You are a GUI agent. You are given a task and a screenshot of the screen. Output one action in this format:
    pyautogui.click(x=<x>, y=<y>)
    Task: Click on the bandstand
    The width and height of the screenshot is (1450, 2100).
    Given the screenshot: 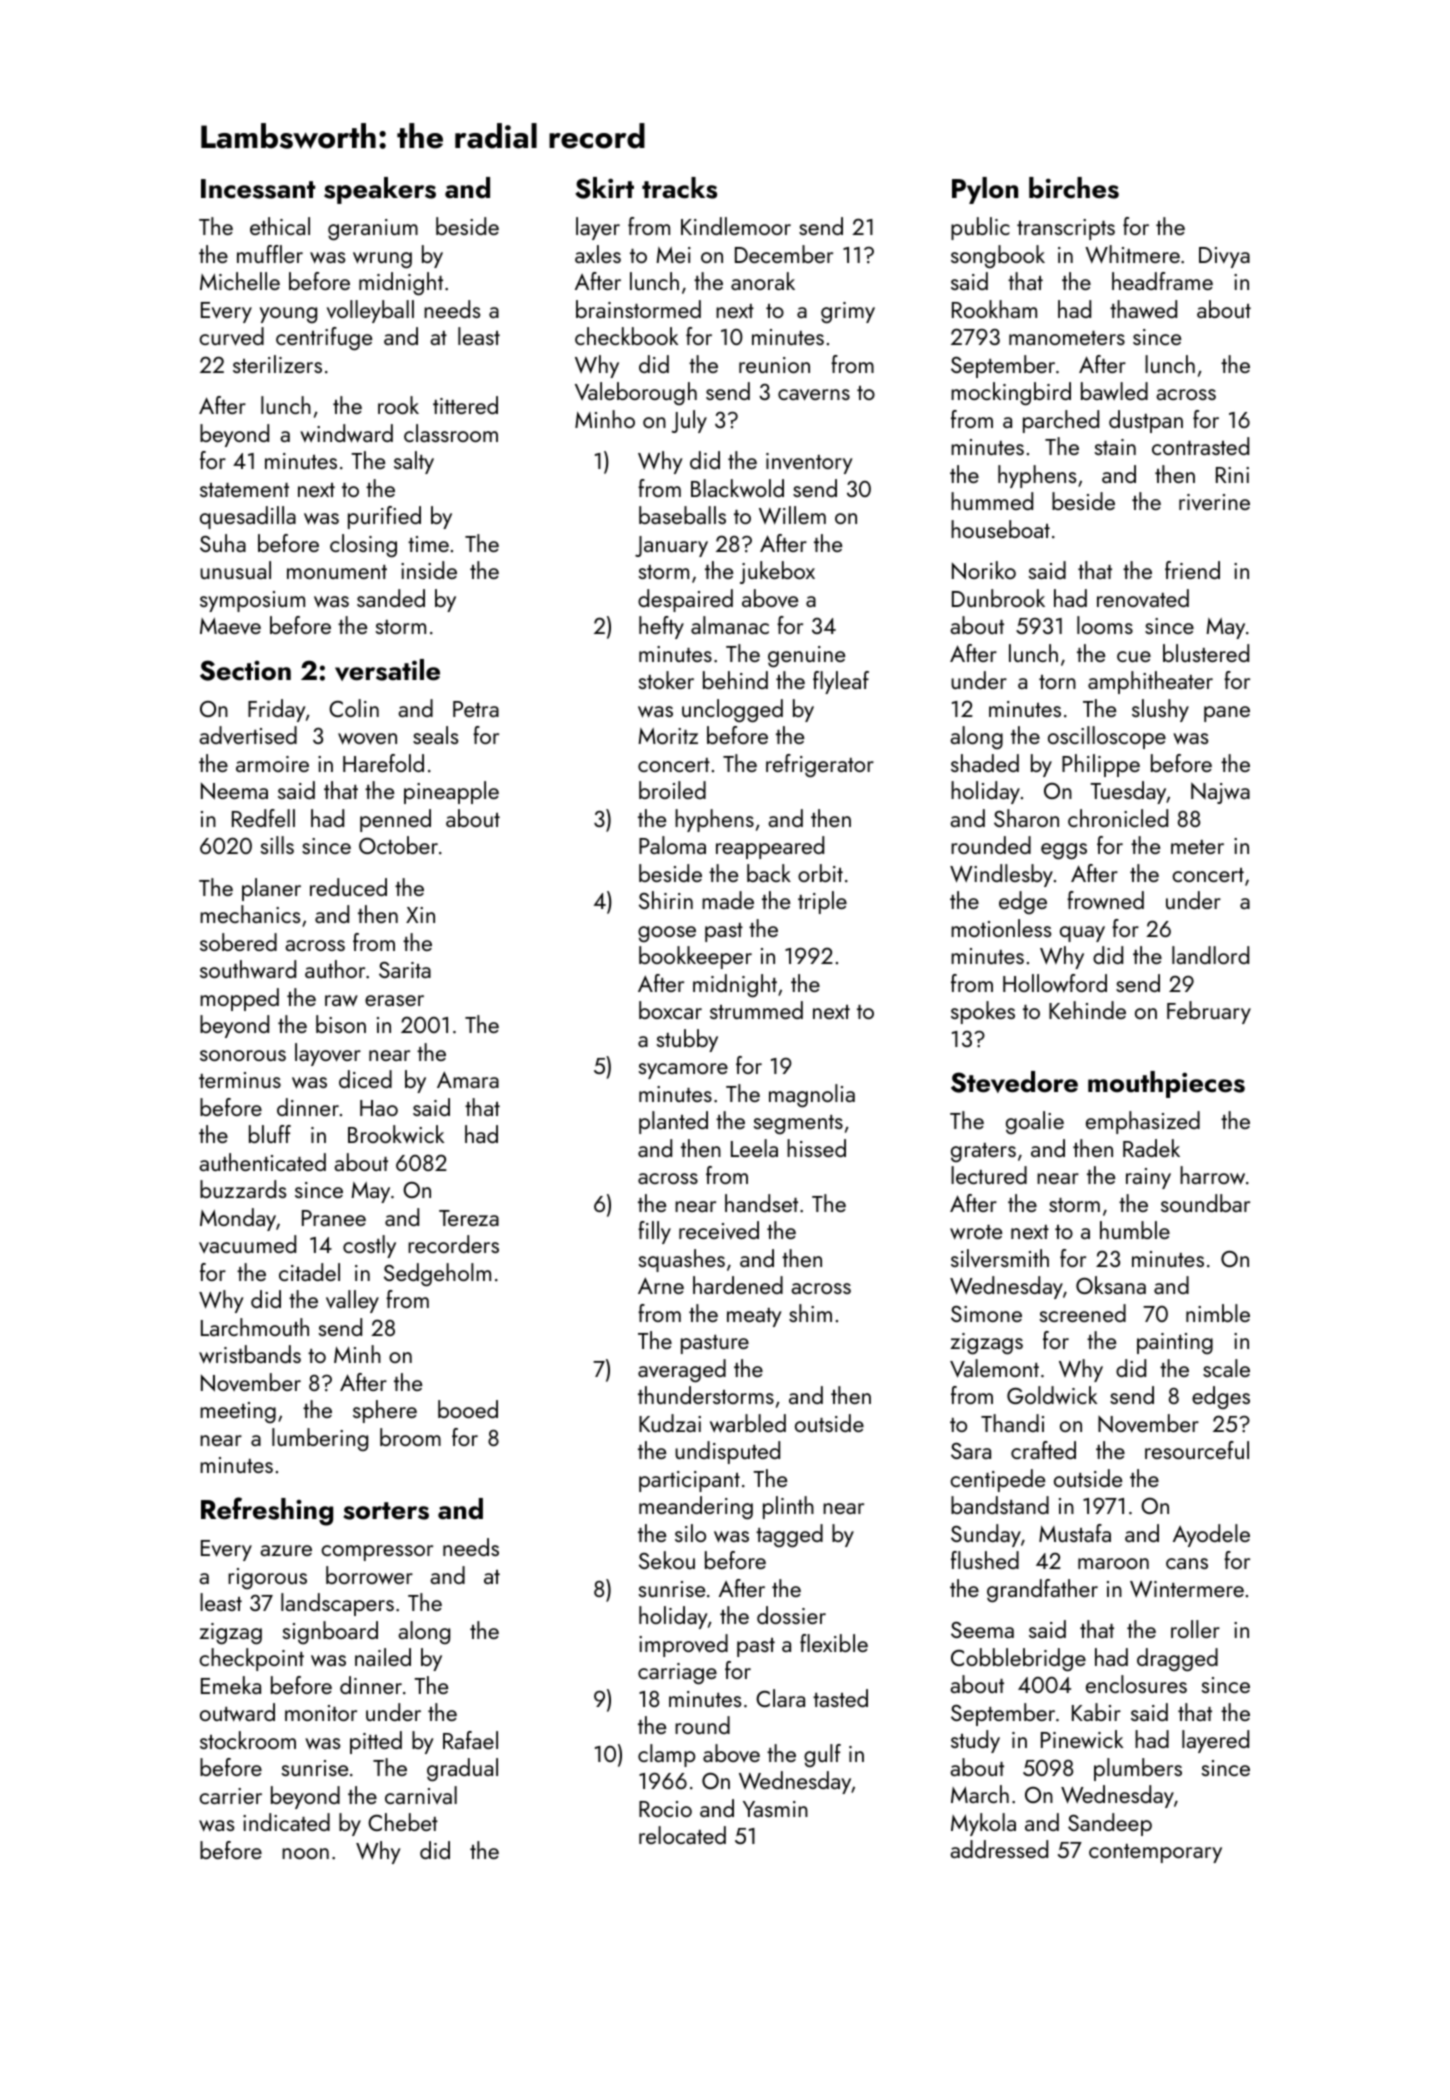 What is the action you would take?
    pyautogui.click(x=1000, y=1505)
